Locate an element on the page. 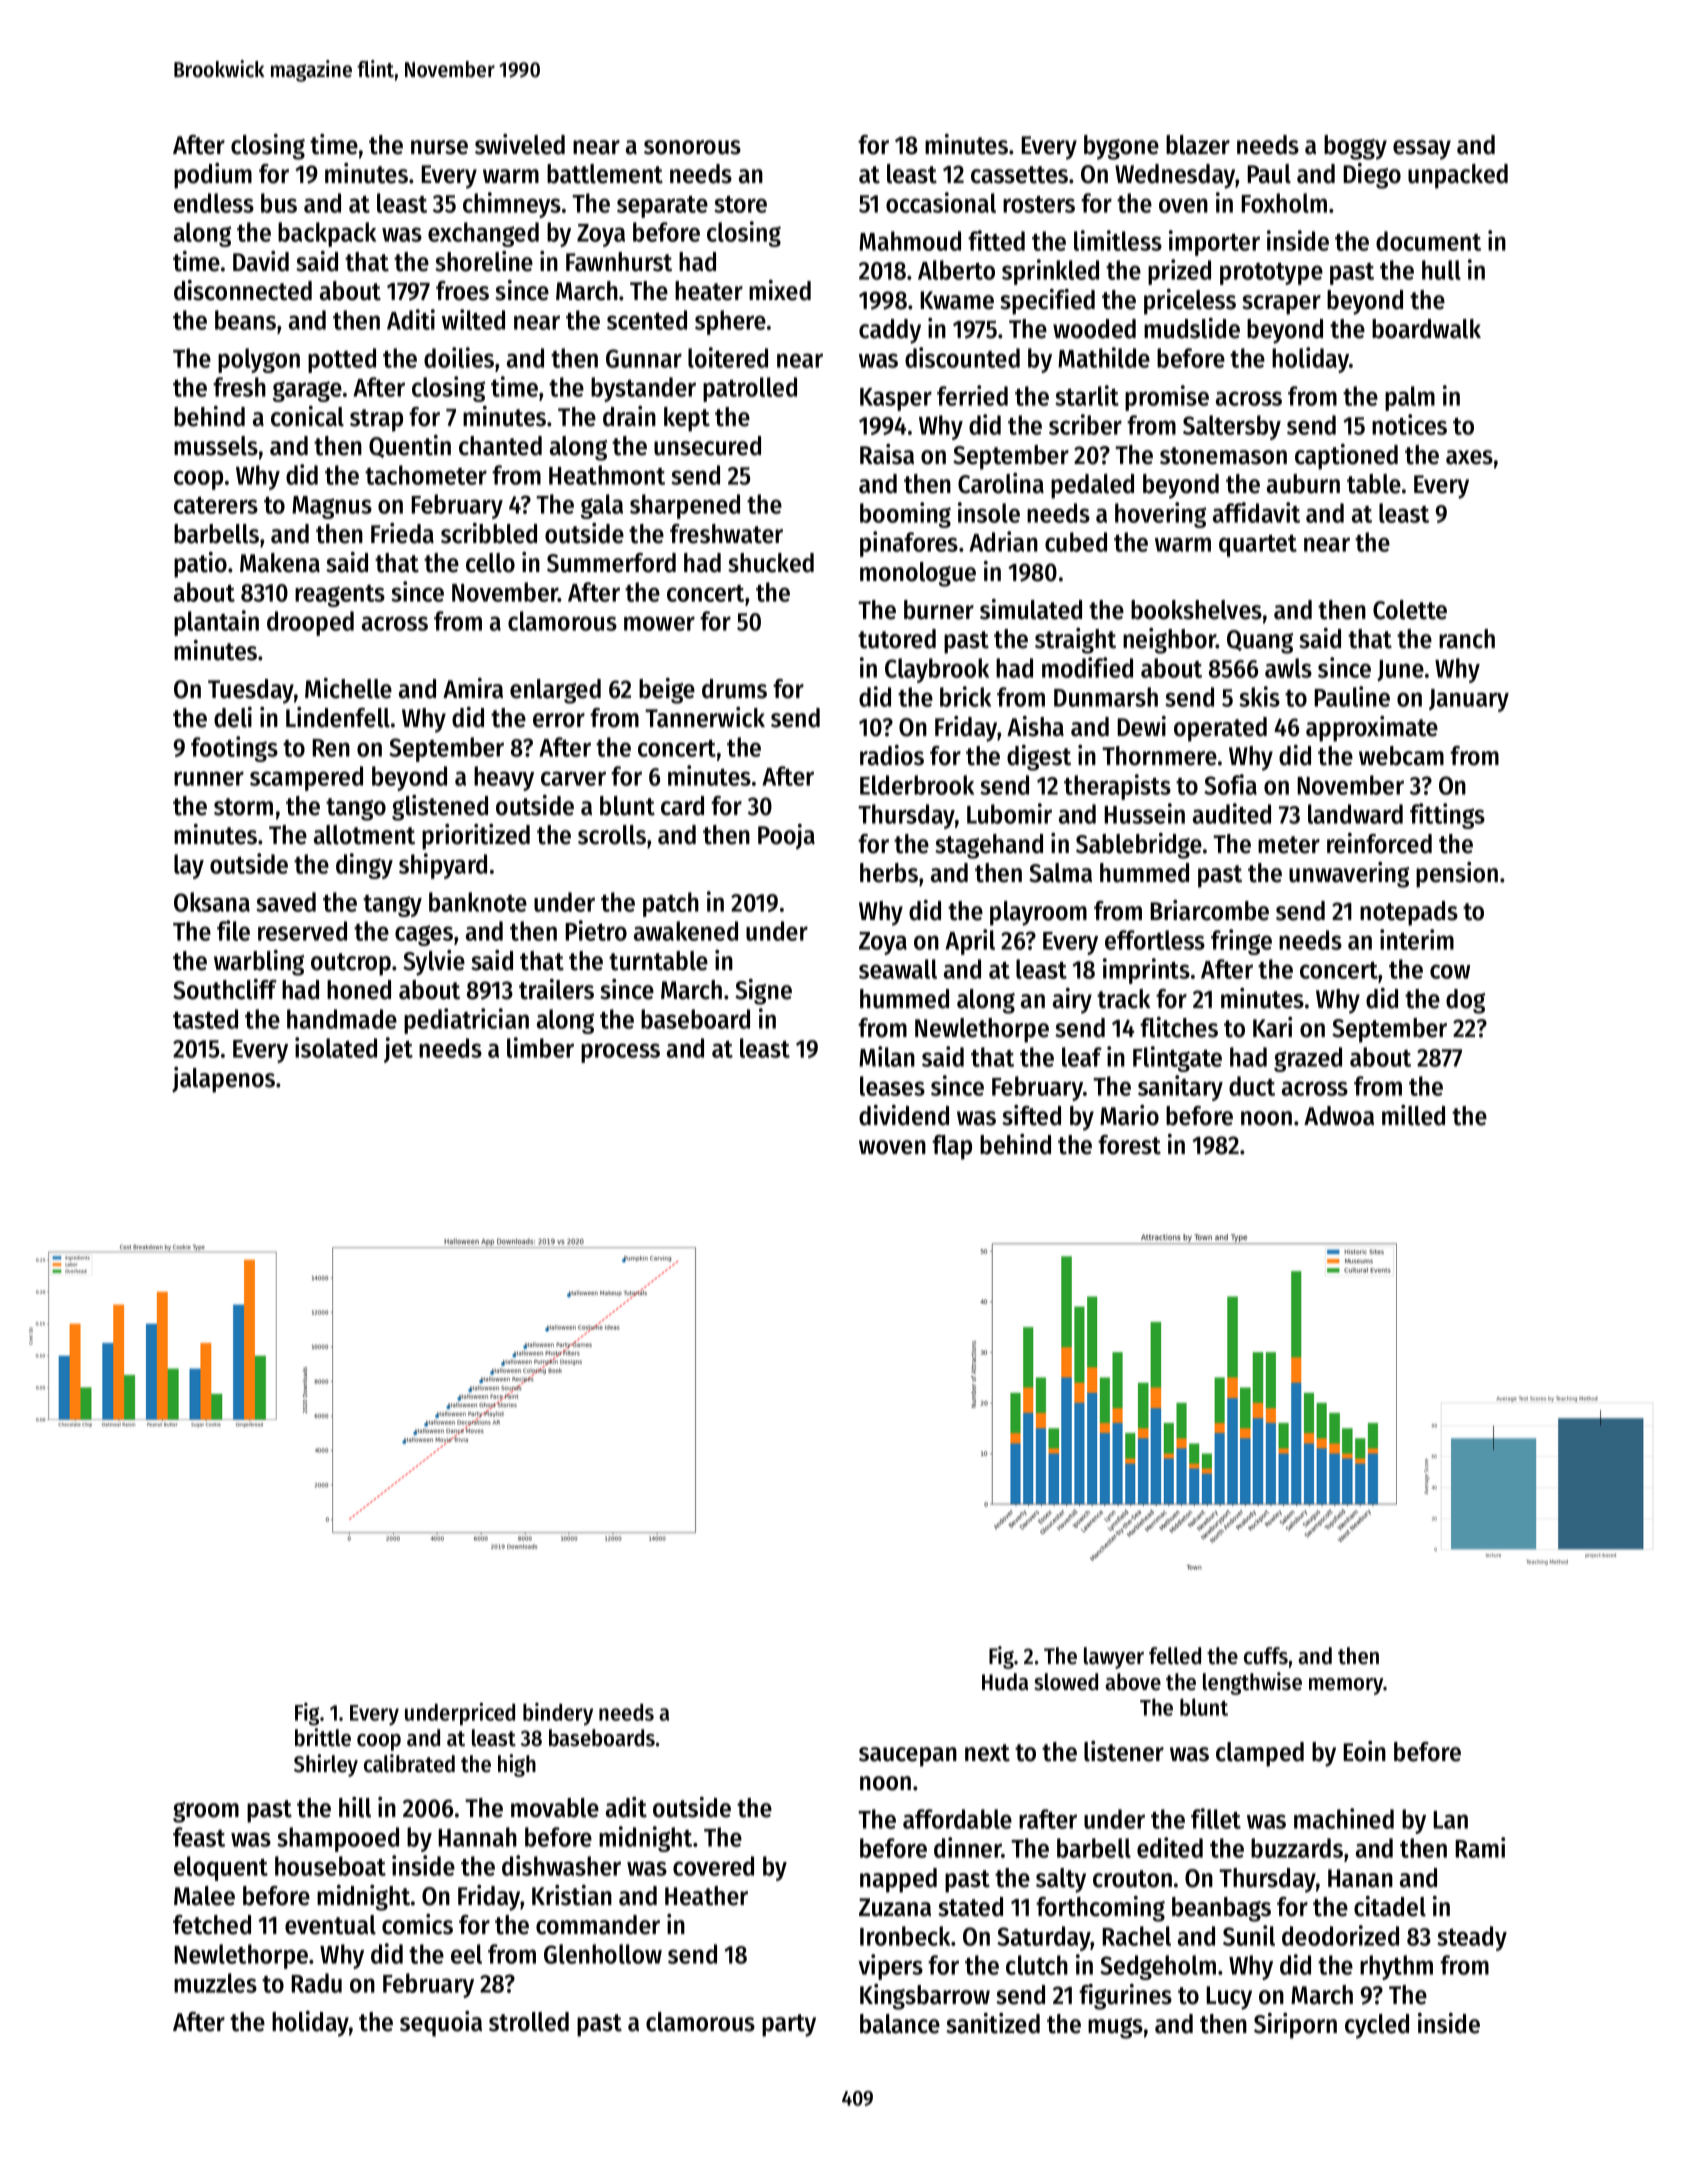  mussels is located at coordinates (216, 446).
